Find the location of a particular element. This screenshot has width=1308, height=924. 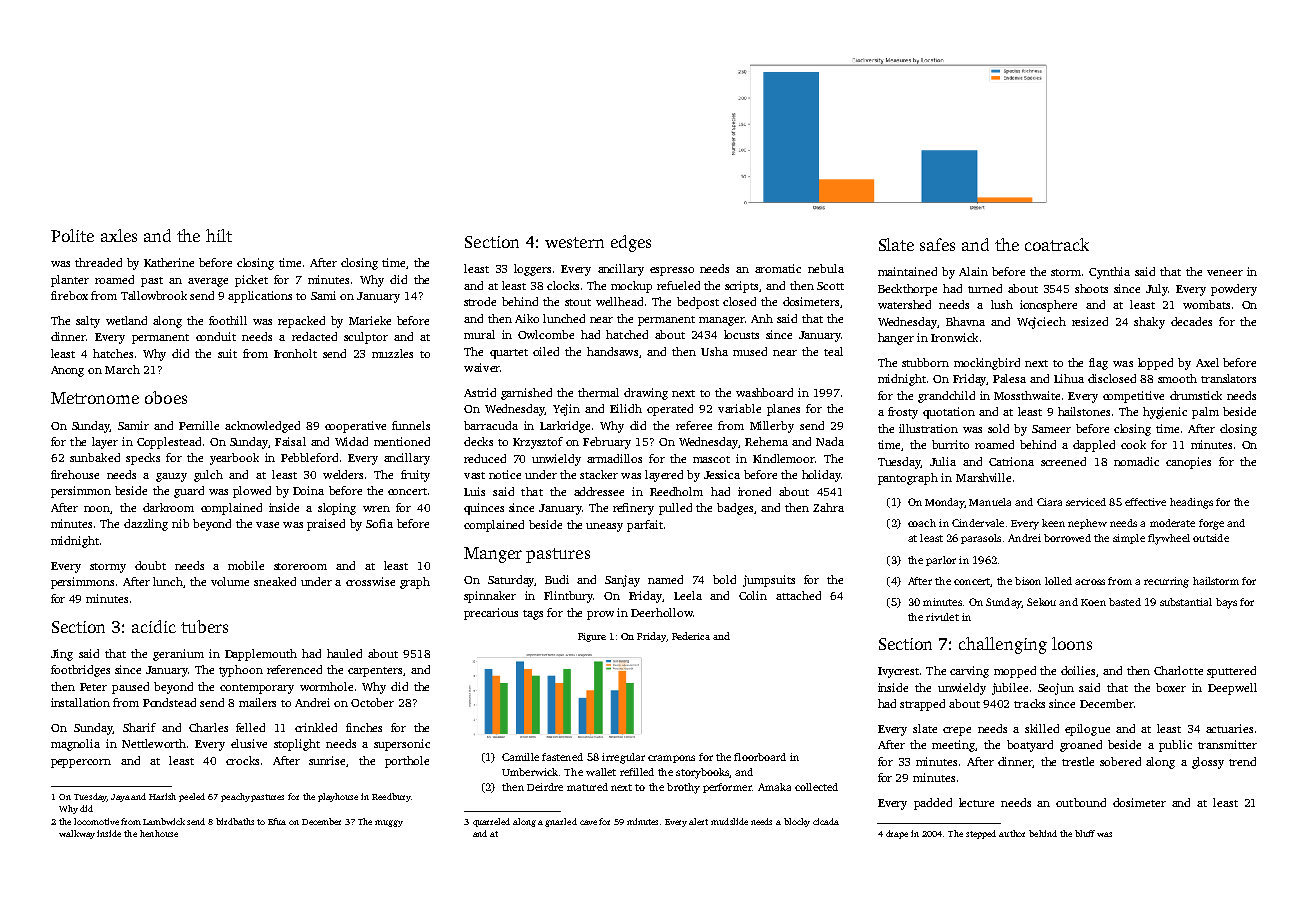

powdery is located at coordinates (1234, 290).
